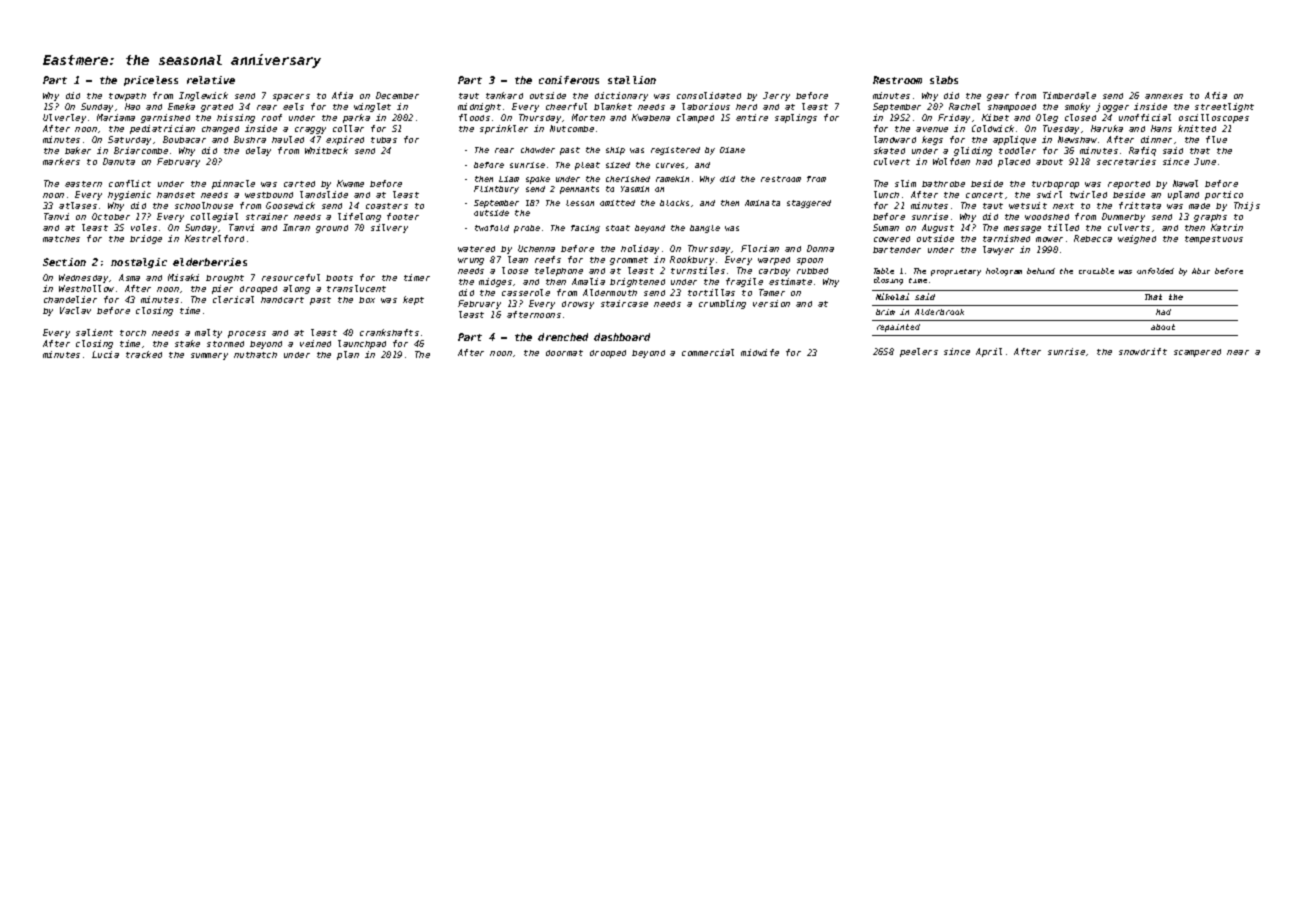 This screenshot has width=1308, height=924. I want to click on chowder, so click(538, 150).
